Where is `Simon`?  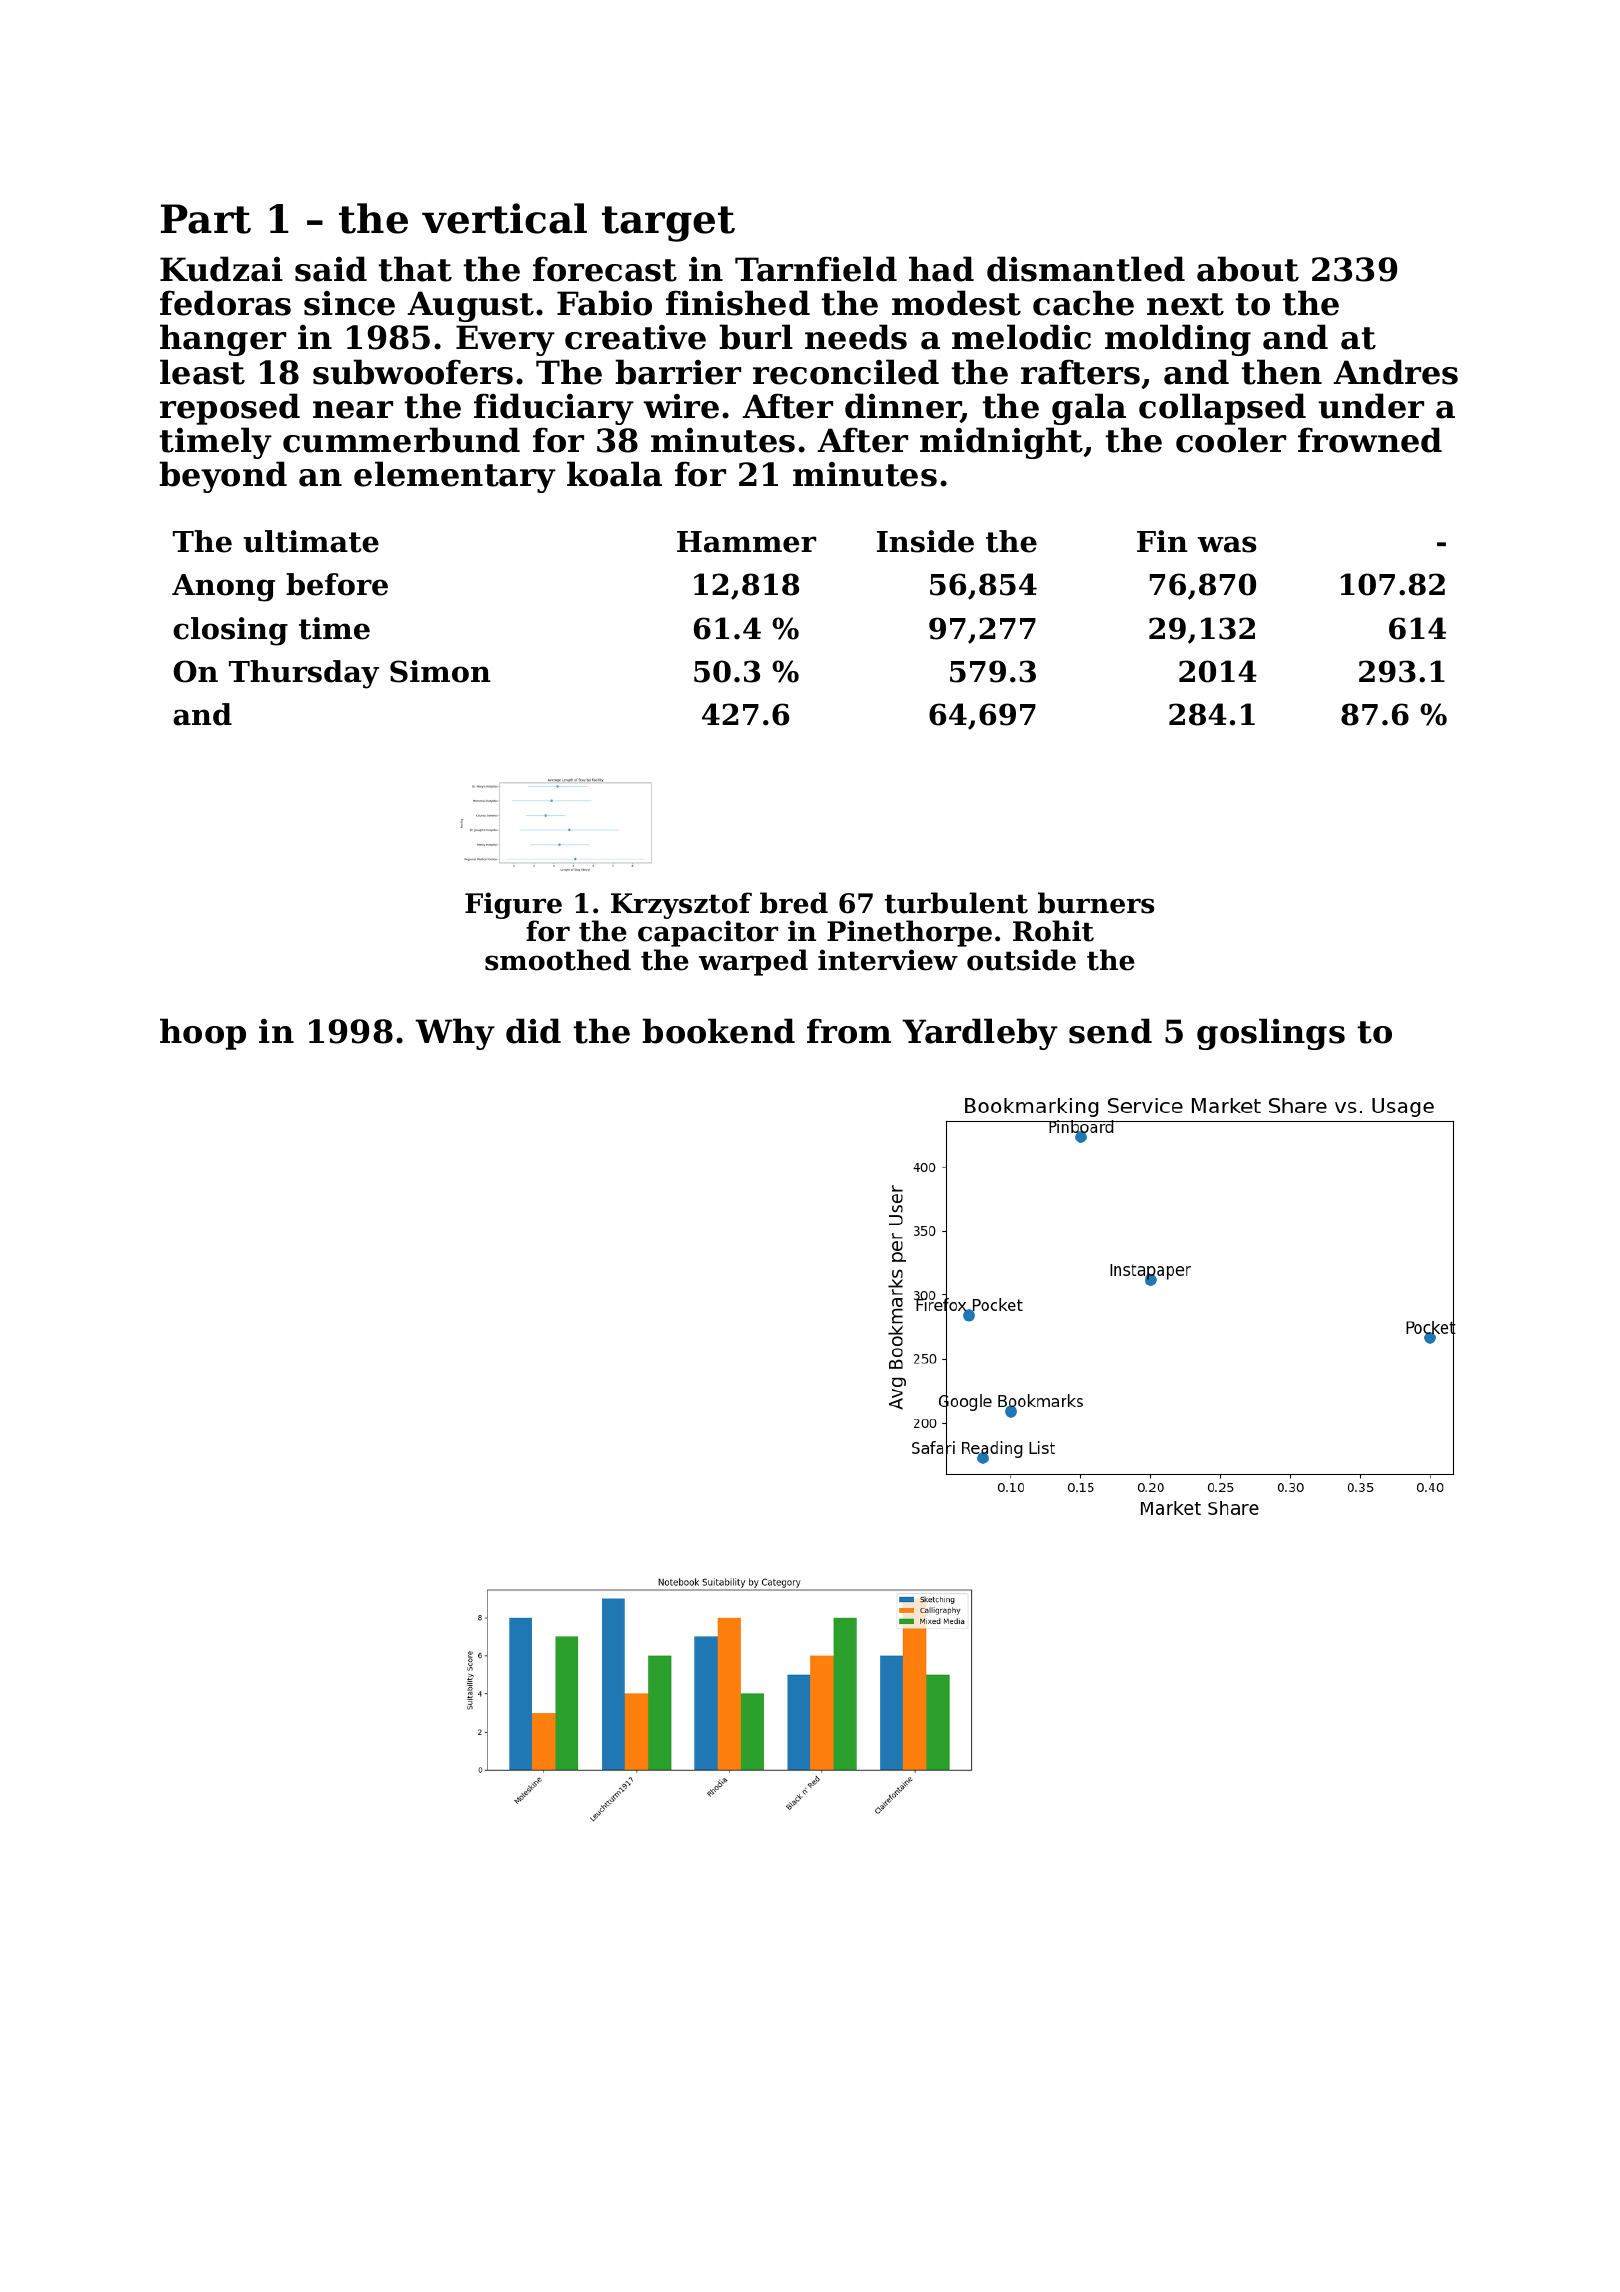
Simon is located at coordinates (440, 671).
